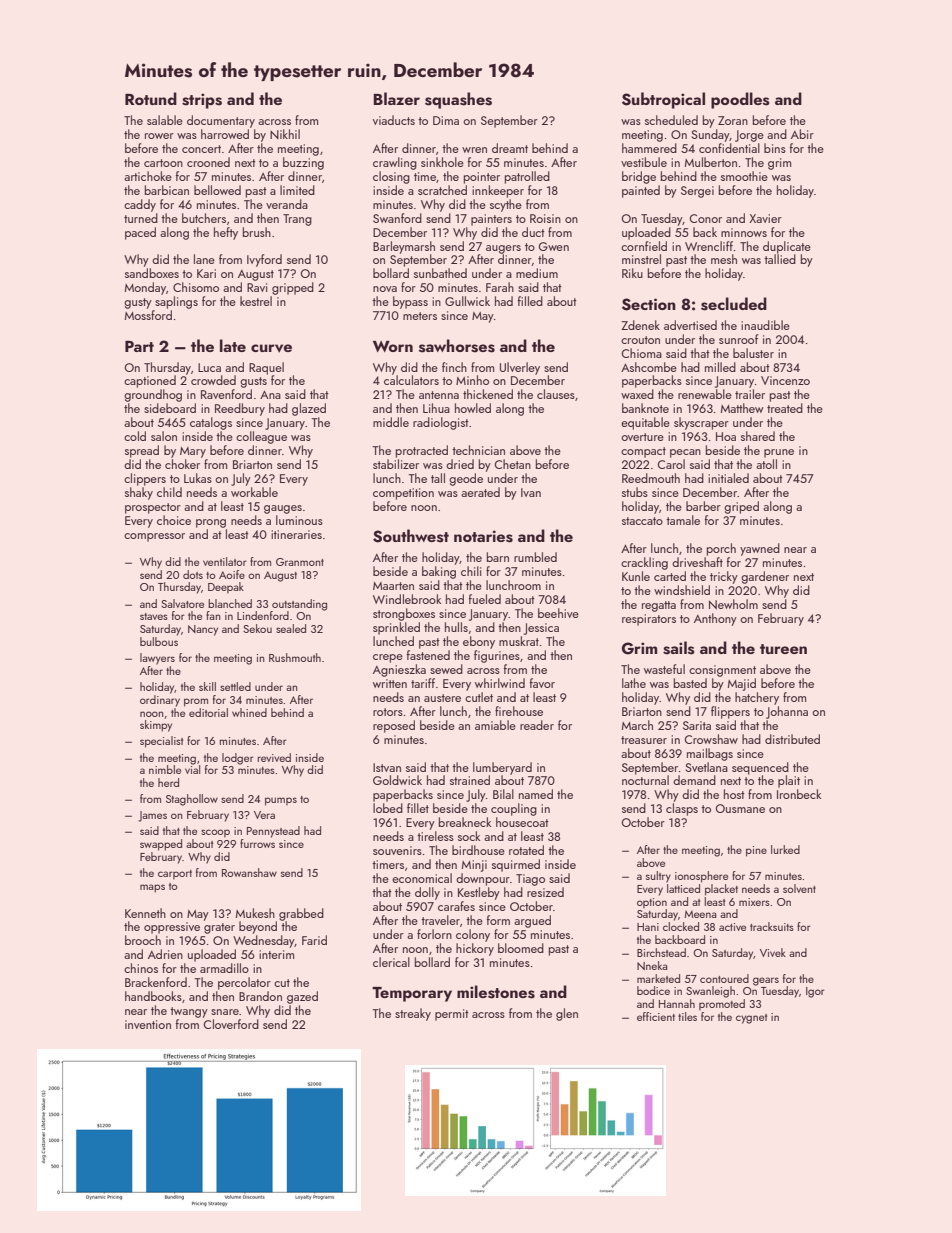 The height and width of the screenshot is (1233, 952). What do you see at coordinates (687, 1016) in the screenshot?
I see `tiles` at bounding box center [687, 1016].
